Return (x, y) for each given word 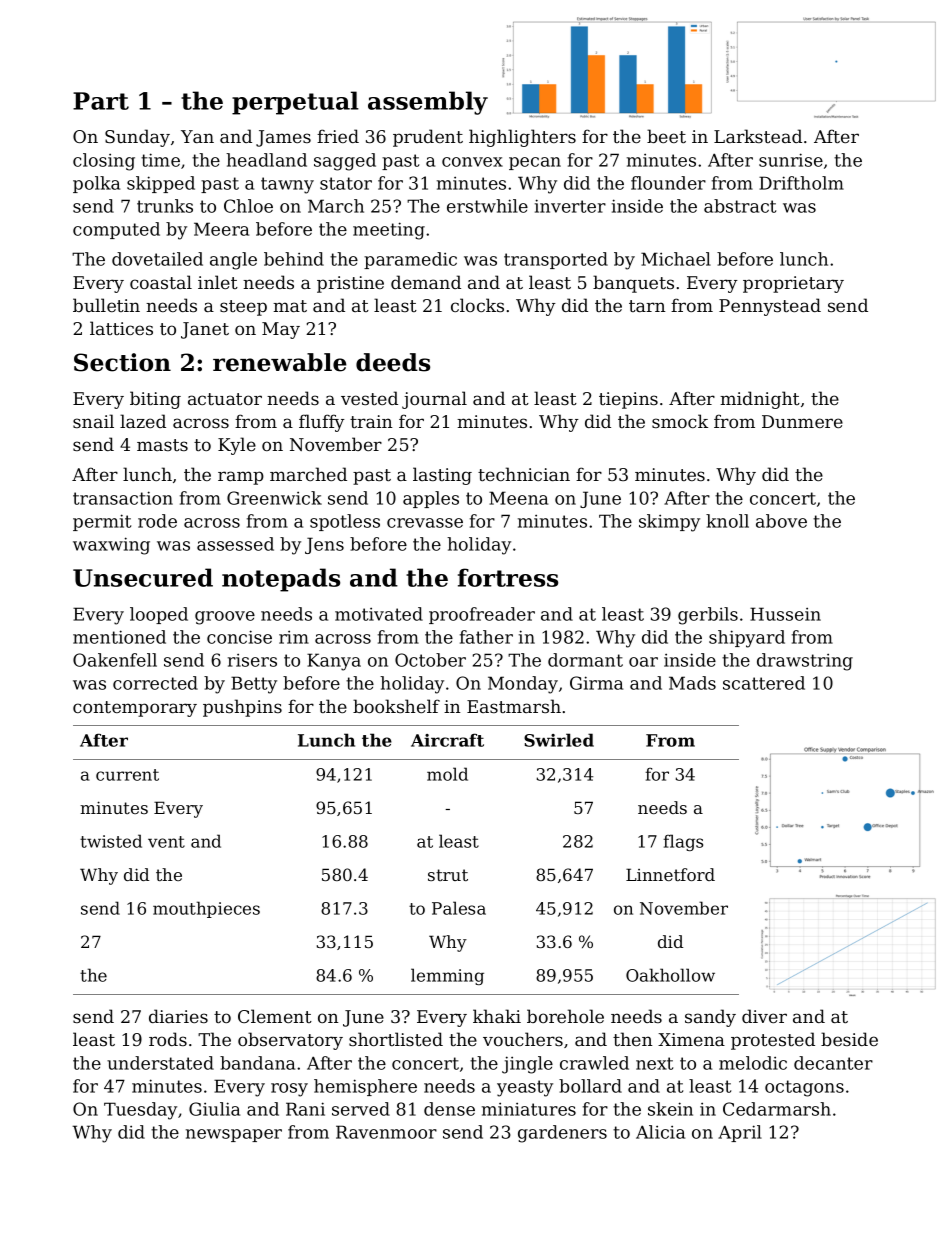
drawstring (805, 662)
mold (447, 774)
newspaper (234, 1135)
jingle (527, 1065)
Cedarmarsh (777, 1109)
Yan (197, 136)
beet (666, 136)
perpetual (295, 103)
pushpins (242, 708)
